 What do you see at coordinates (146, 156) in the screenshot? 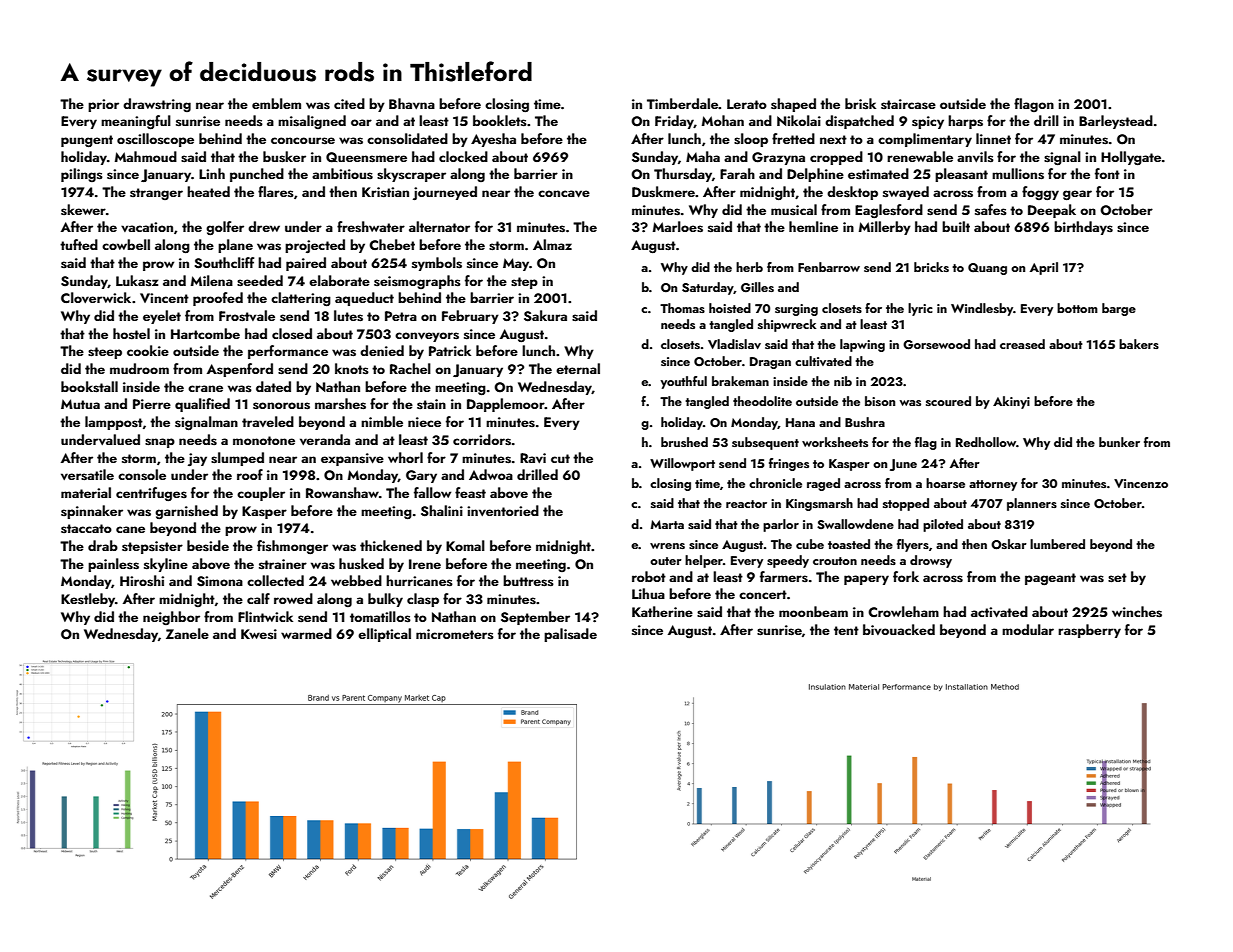
I see `Mahmoud` at bounding box center [146, 156].
